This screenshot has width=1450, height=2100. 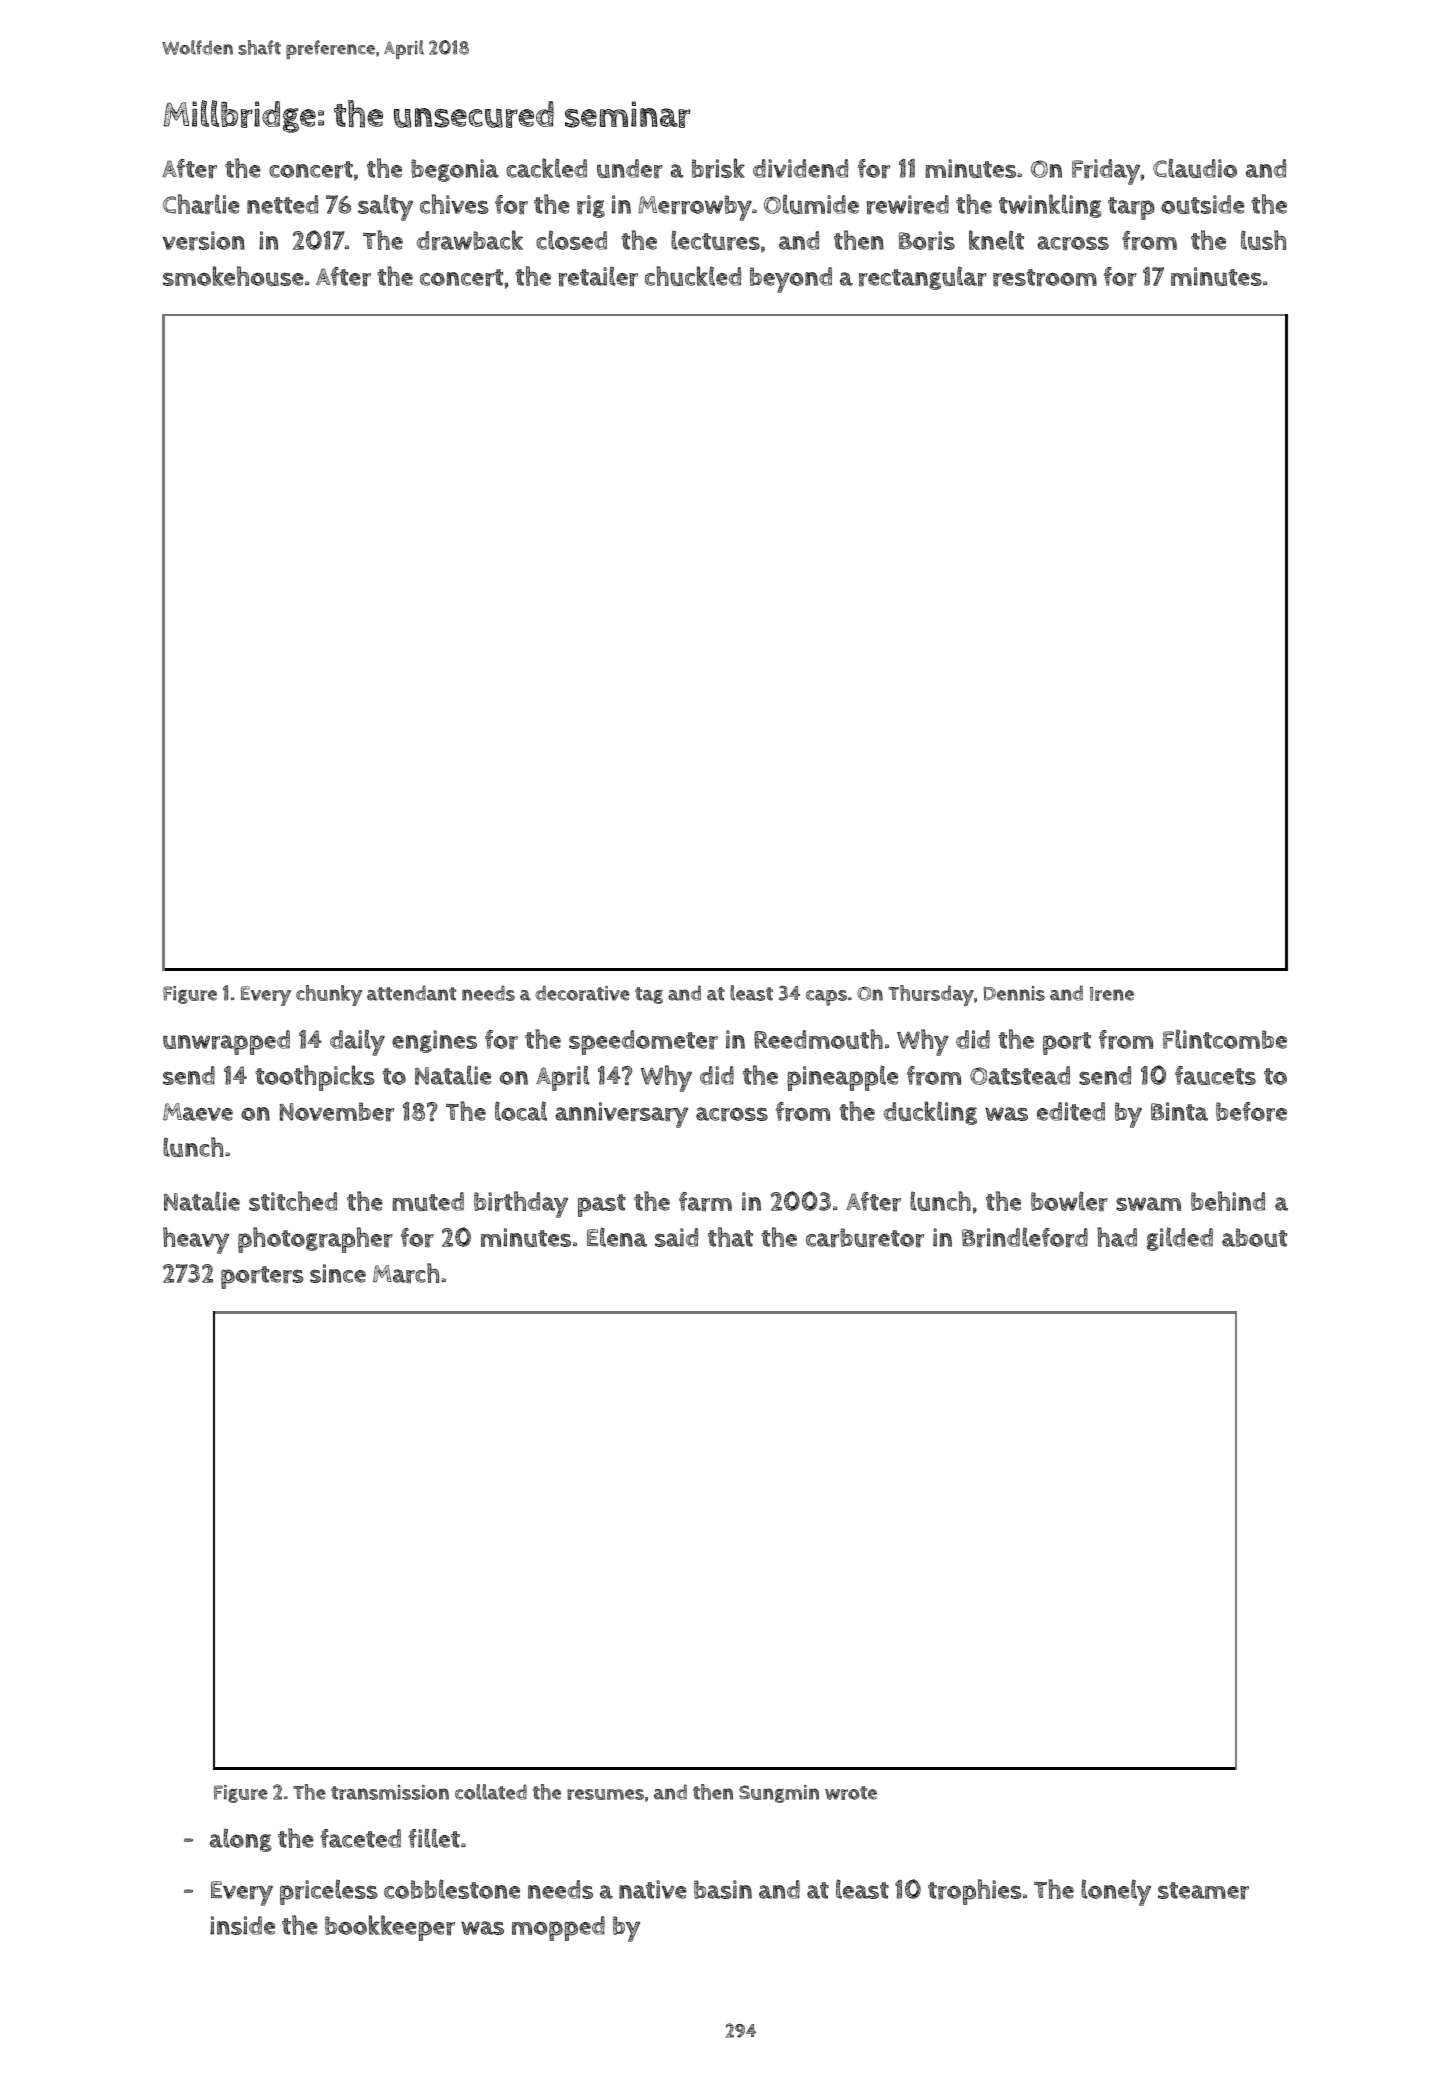 I want to click on beyond, so click(x=791, y=280).
